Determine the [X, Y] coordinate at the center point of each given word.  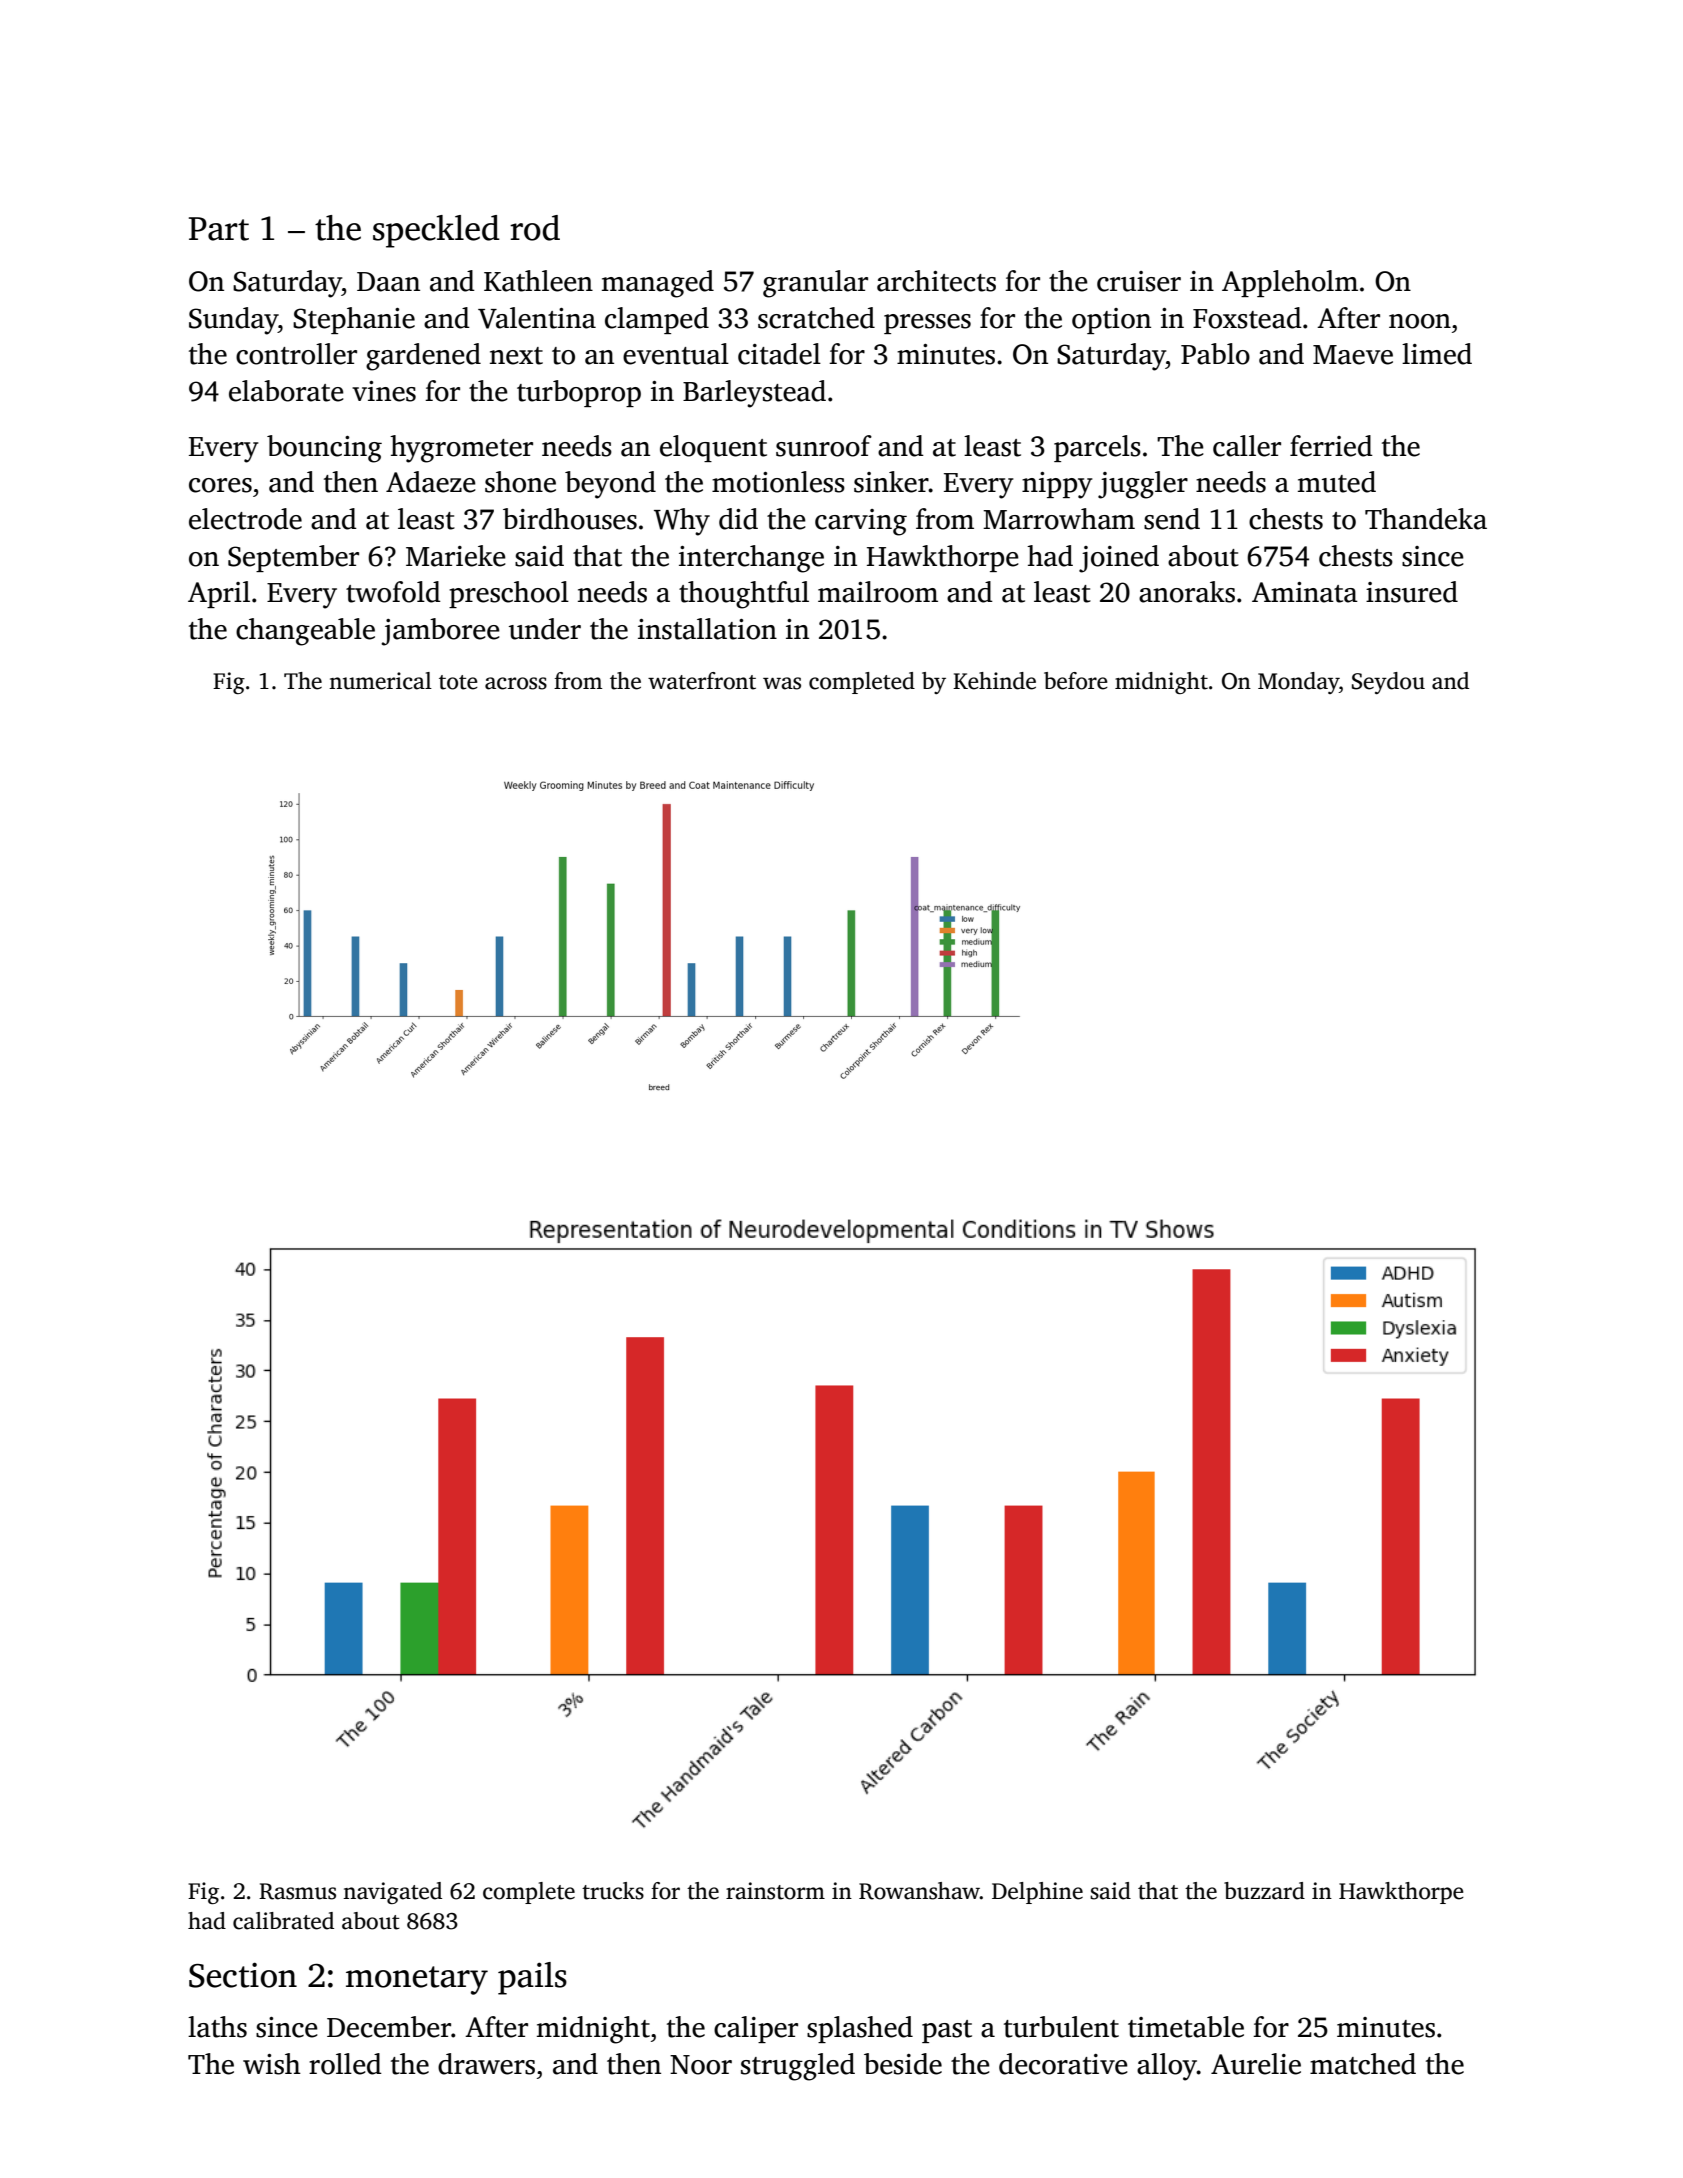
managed [658, 284]
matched [1363, 2064]
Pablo [1215, 354]
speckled [436, 231]
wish [272, 2064]
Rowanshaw [919, 1891]
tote [458, 682]
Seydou [1388, 683]
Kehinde [994, 681]
